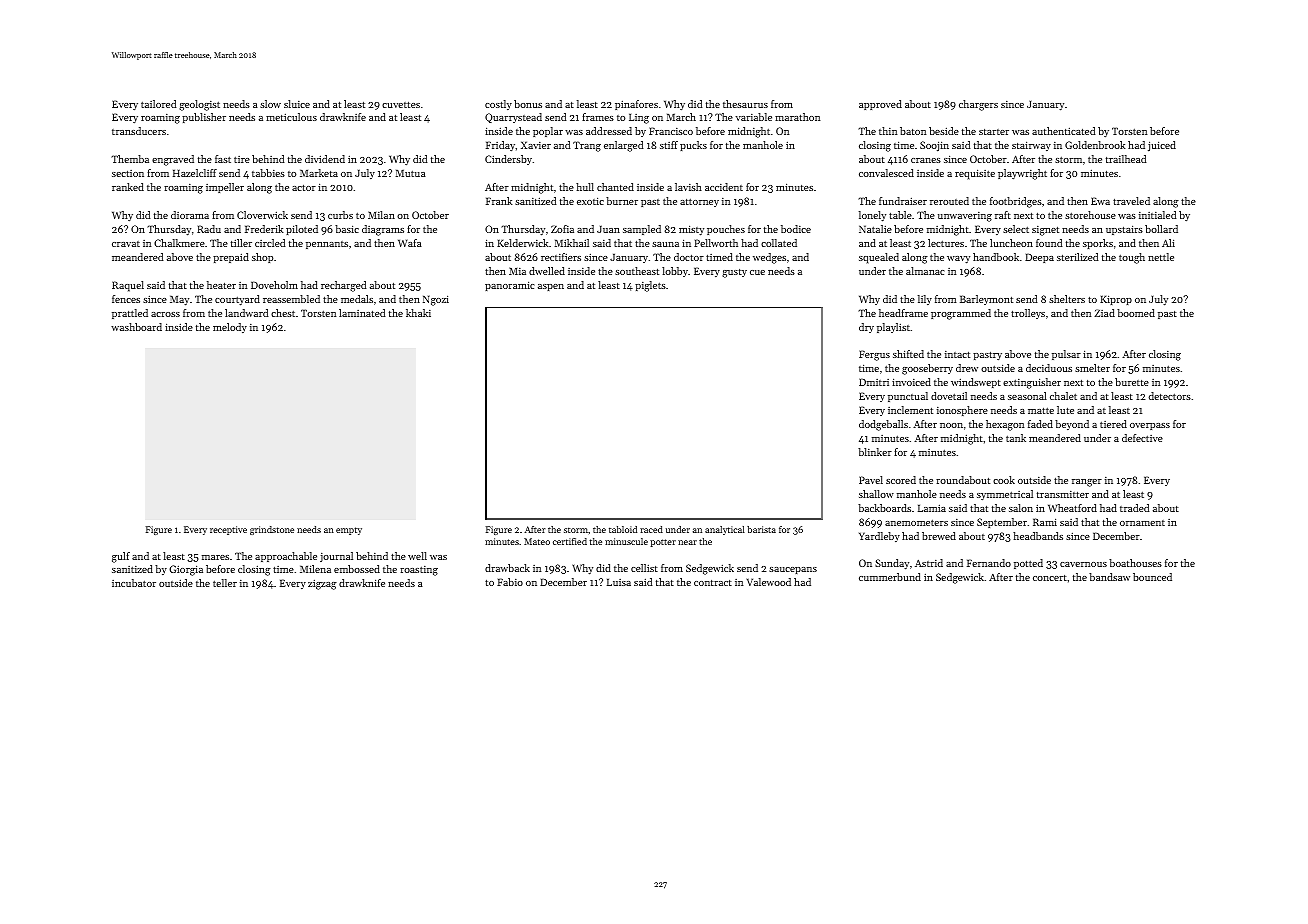 The image size is (1308, 924). Describe the element at coordinates (1050, 578) in the screenshot. I see `concert` at that location.
